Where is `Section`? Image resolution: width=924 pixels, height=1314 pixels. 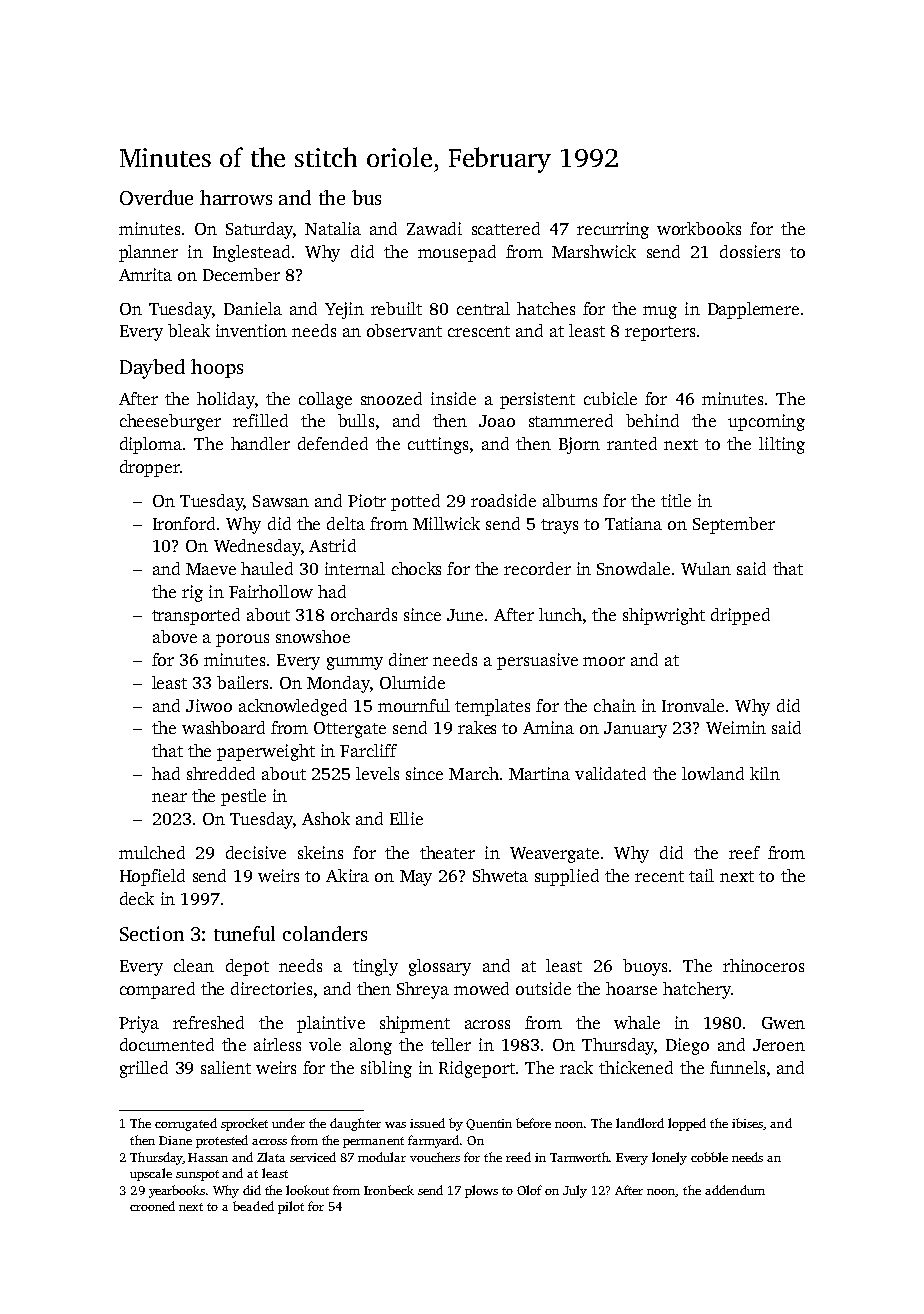 Section is located at coordinates (152, 933).
